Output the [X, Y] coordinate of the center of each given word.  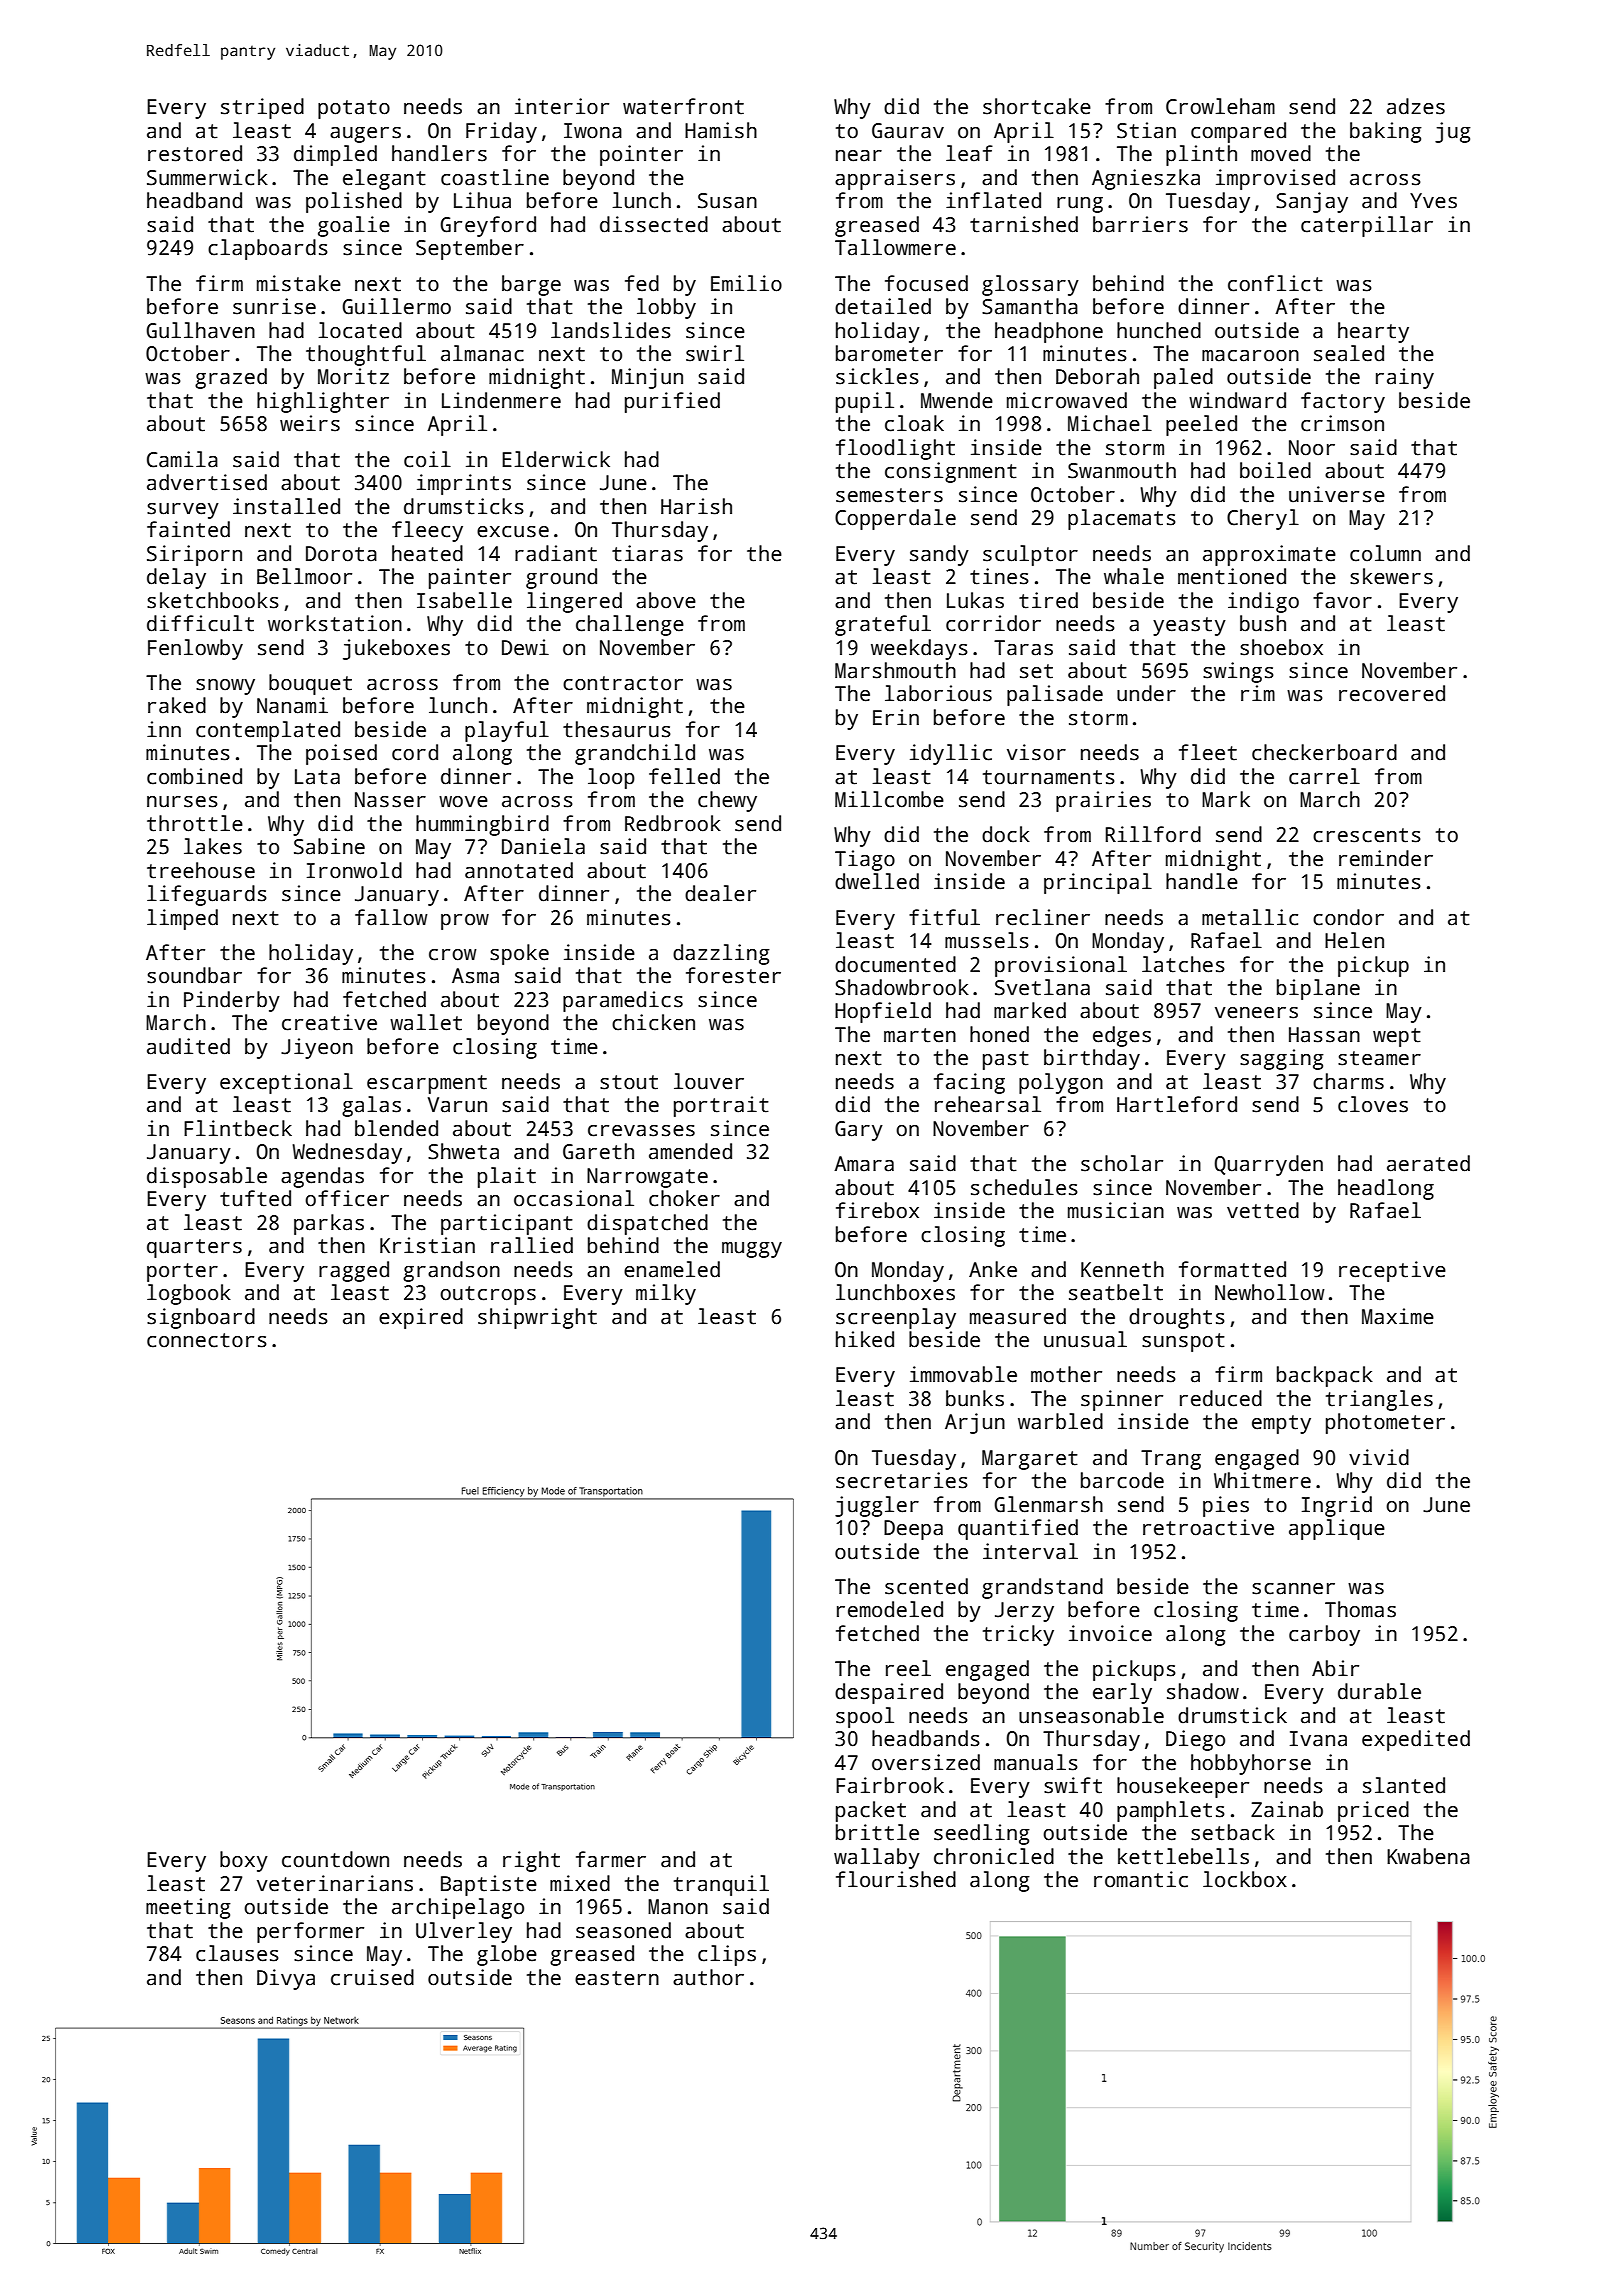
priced [1373, 1811]
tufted [255, 1198]
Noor [1312, 448]
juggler [877, 1506]
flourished [896, 1879]
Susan [727, 201]
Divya [286, 1979]
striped [262, 108]
